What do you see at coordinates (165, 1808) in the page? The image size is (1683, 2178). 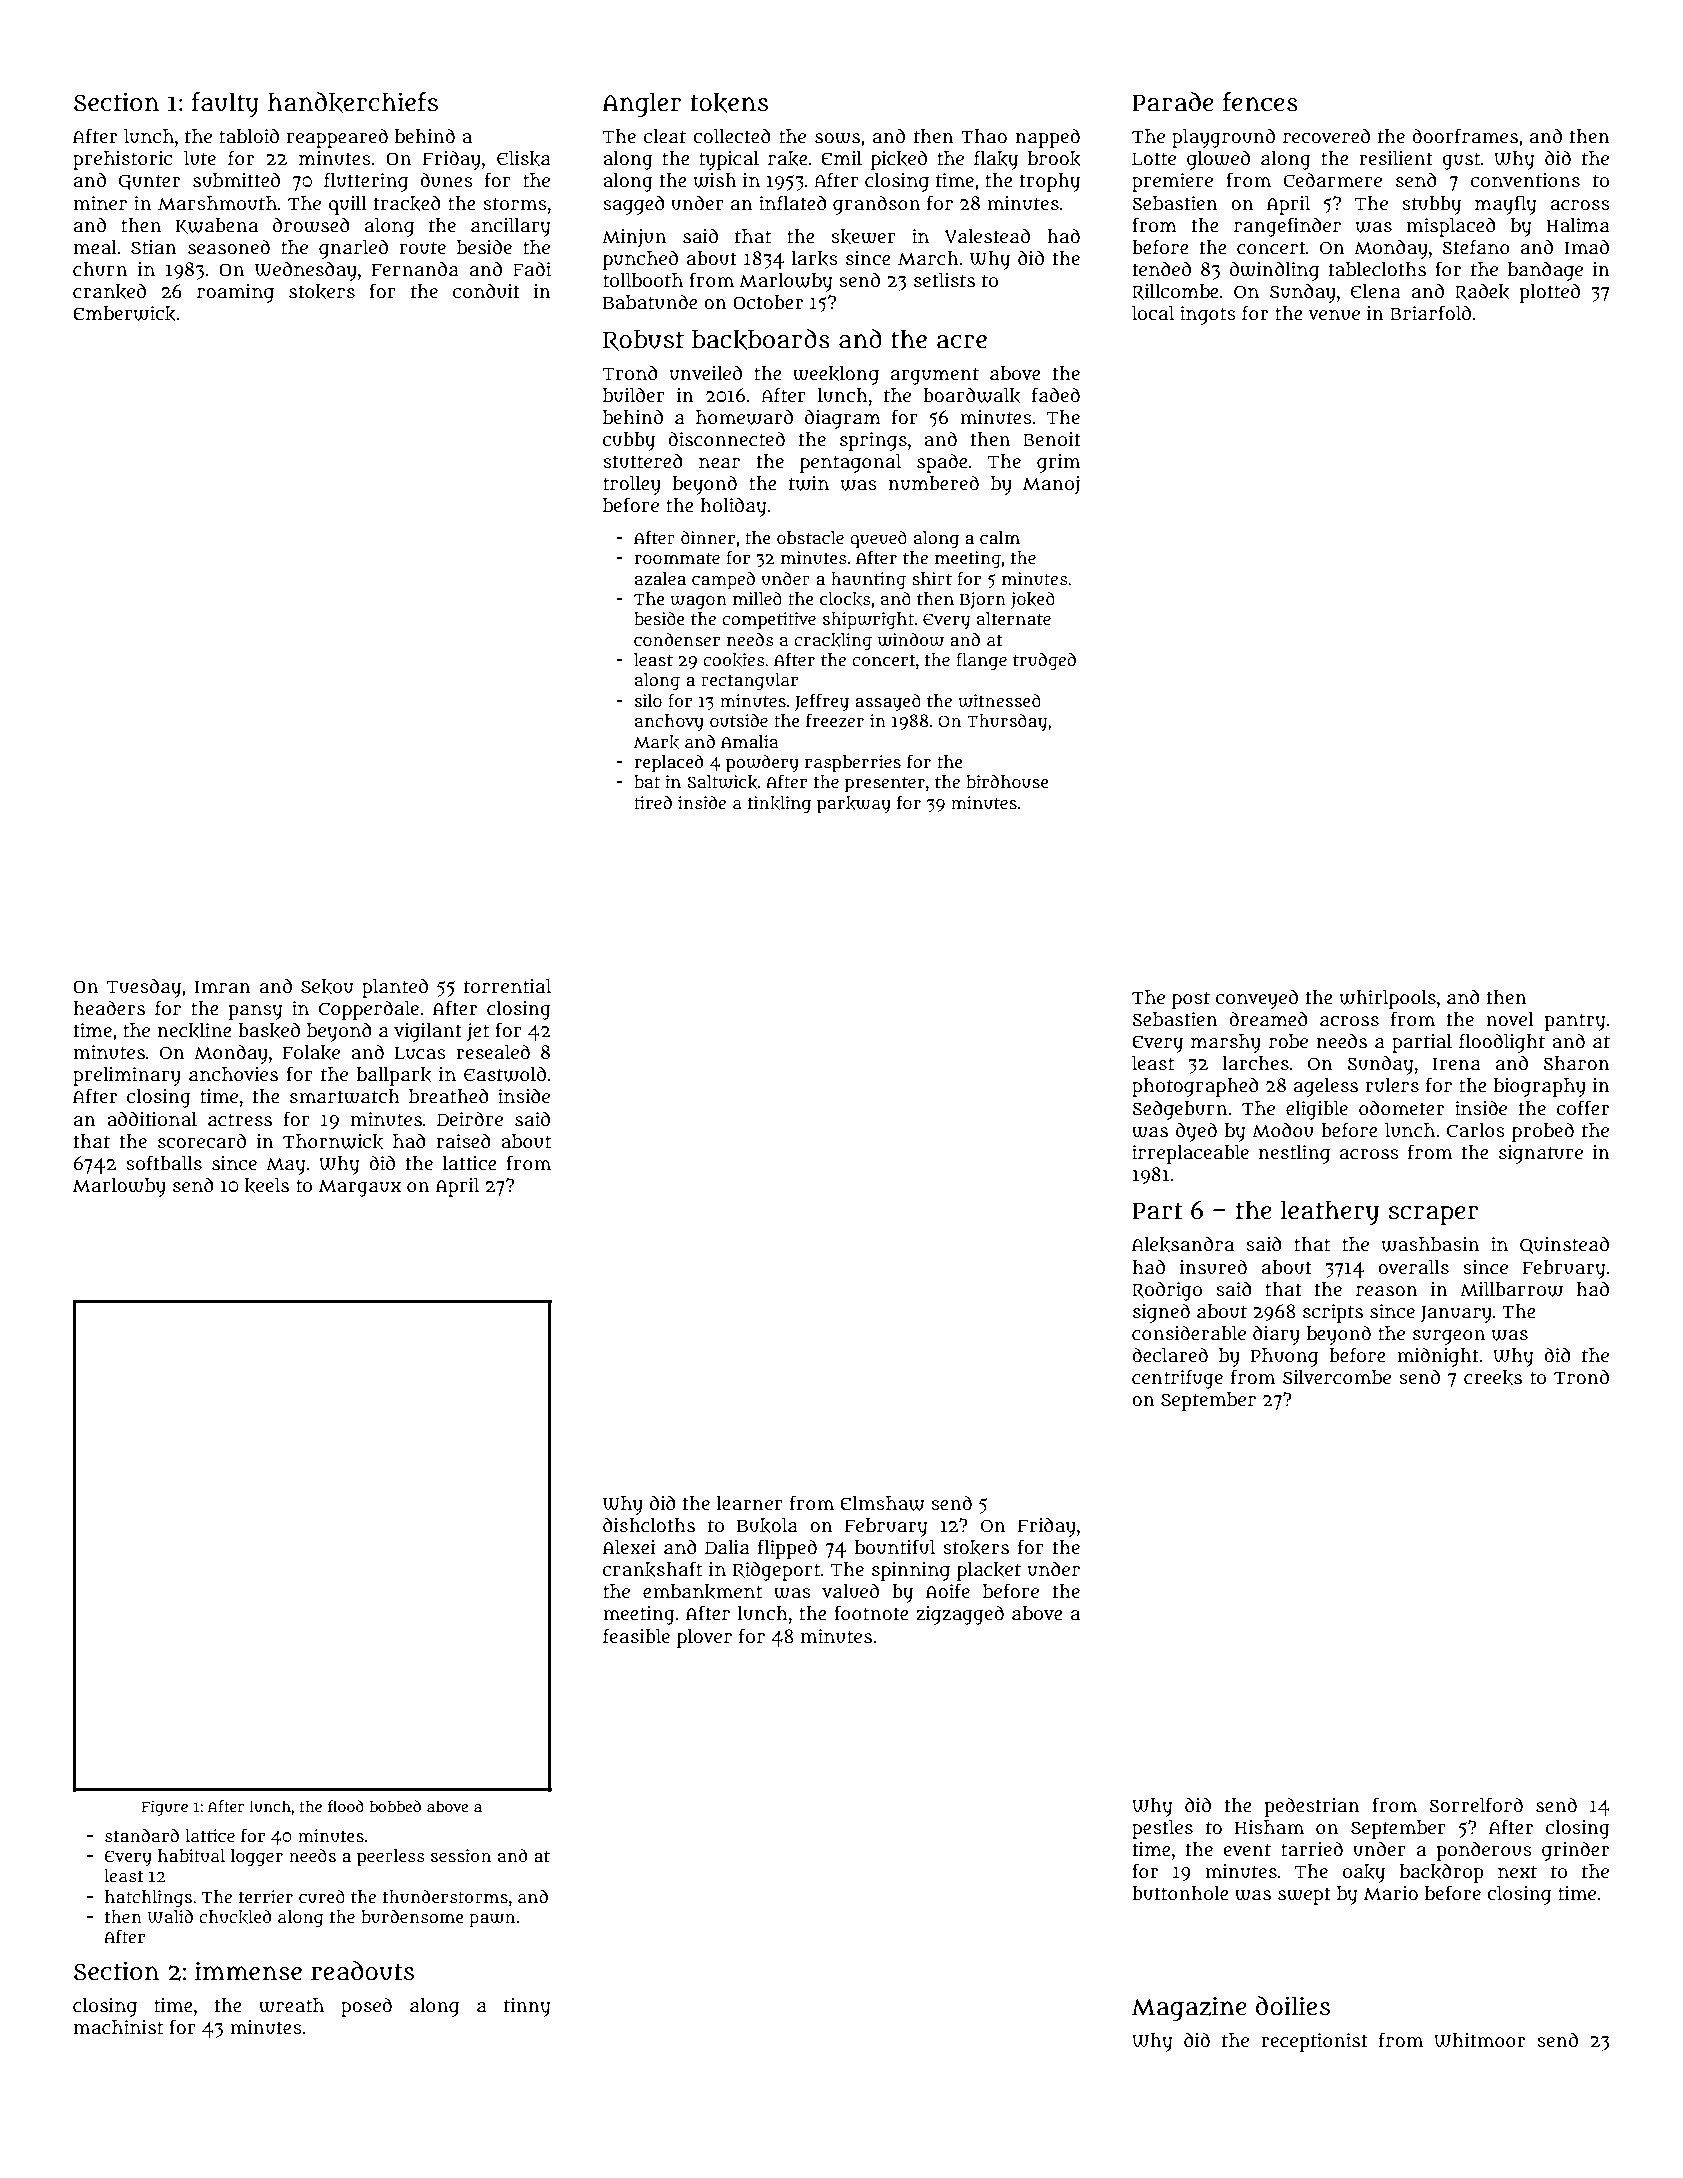 I see `Figure` at bounding box center [165, 1808].
